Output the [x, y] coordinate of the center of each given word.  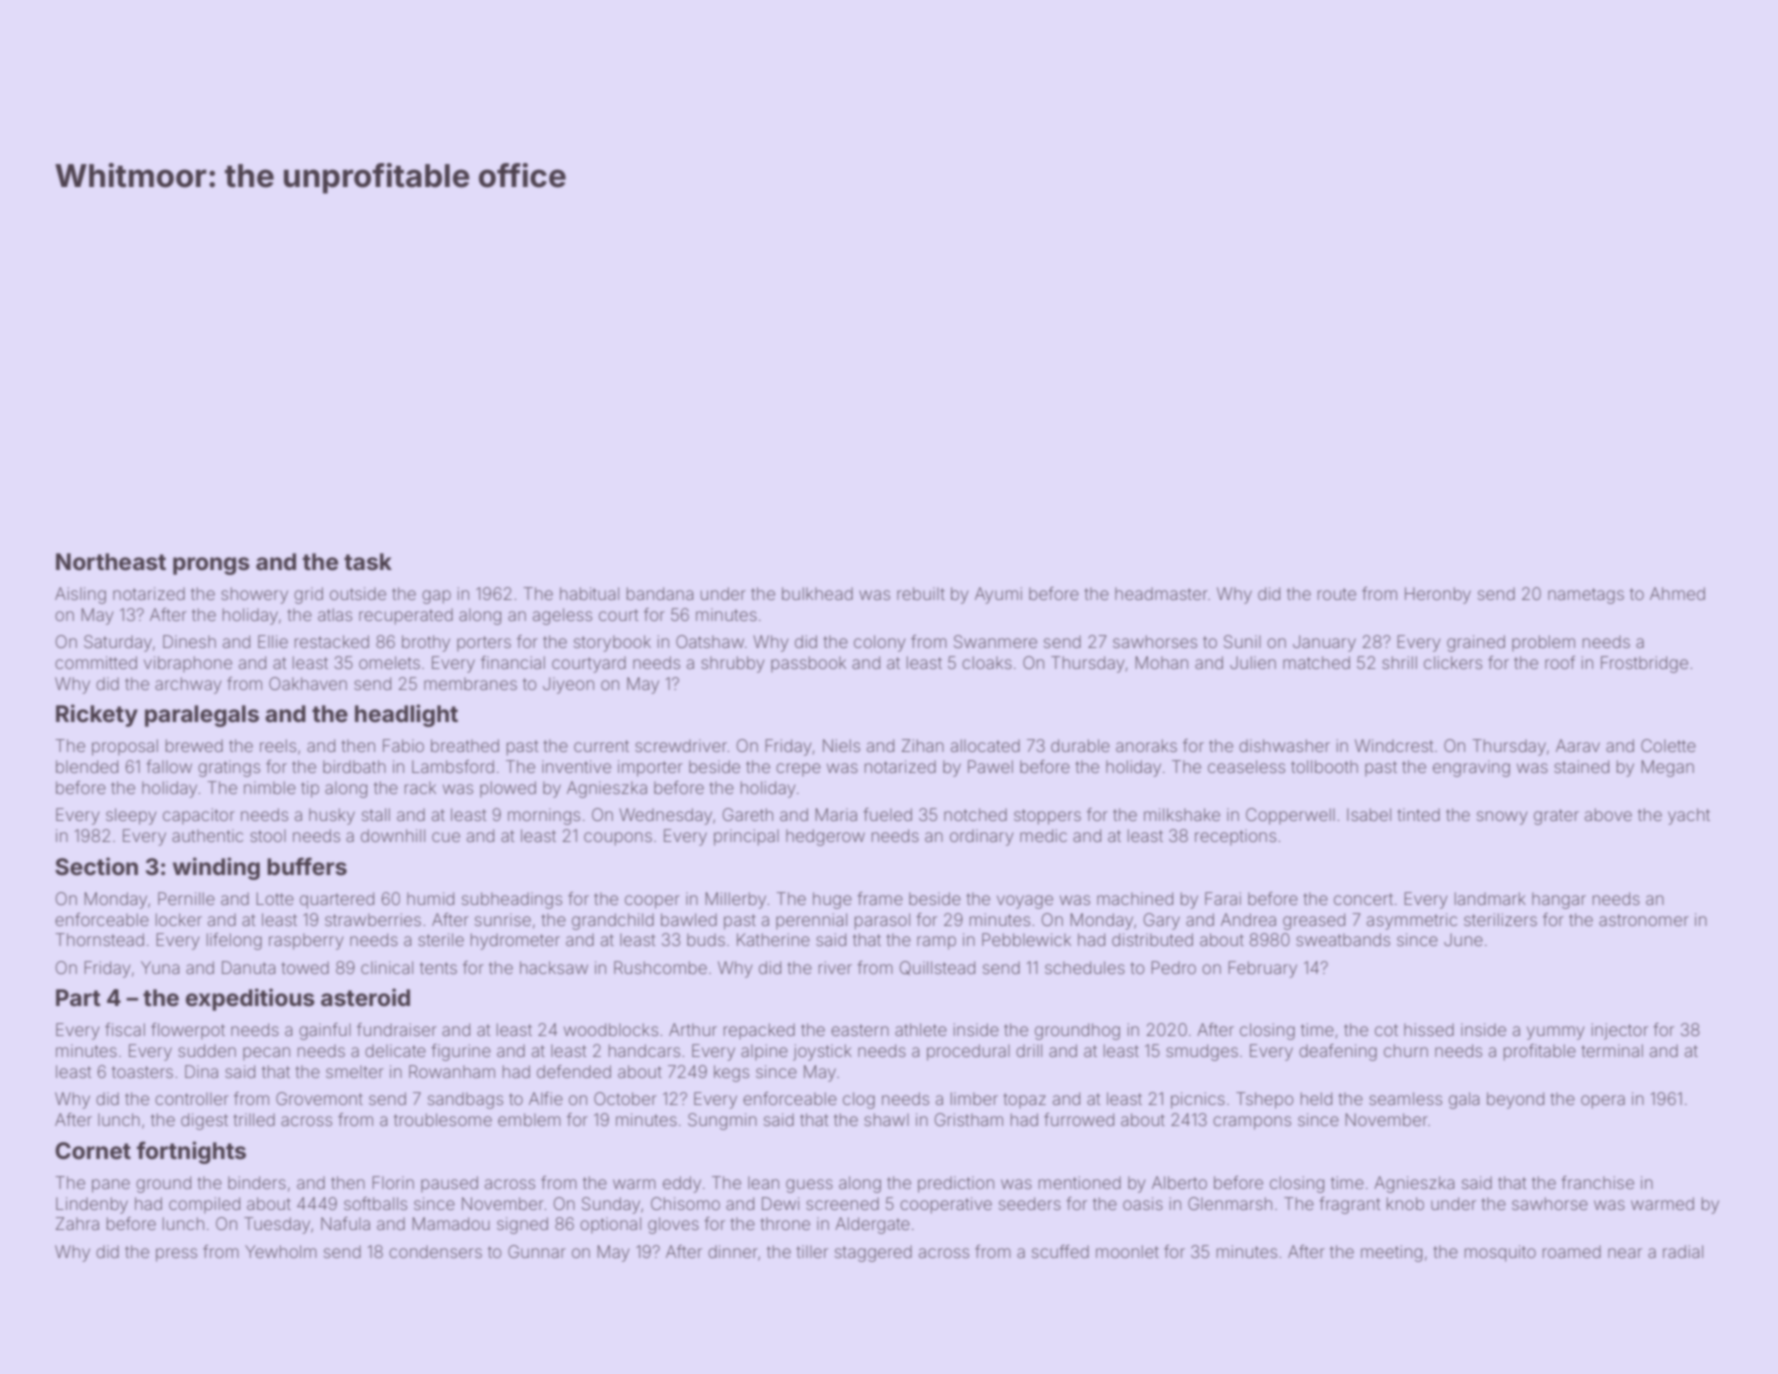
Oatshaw [710, 641]
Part [78, 997]
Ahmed [1677, 593]
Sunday [611, 1205]
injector [1620, 1031]
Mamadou [451, 1223]
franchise [1597, 1182]
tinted [1418, 814]
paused [449, 1184]
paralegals [202, 716]
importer [650, 768]
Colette [1668, 745]
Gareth [748, 814]
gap [436, 597]
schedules [1085, 967]
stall [376, 814]
